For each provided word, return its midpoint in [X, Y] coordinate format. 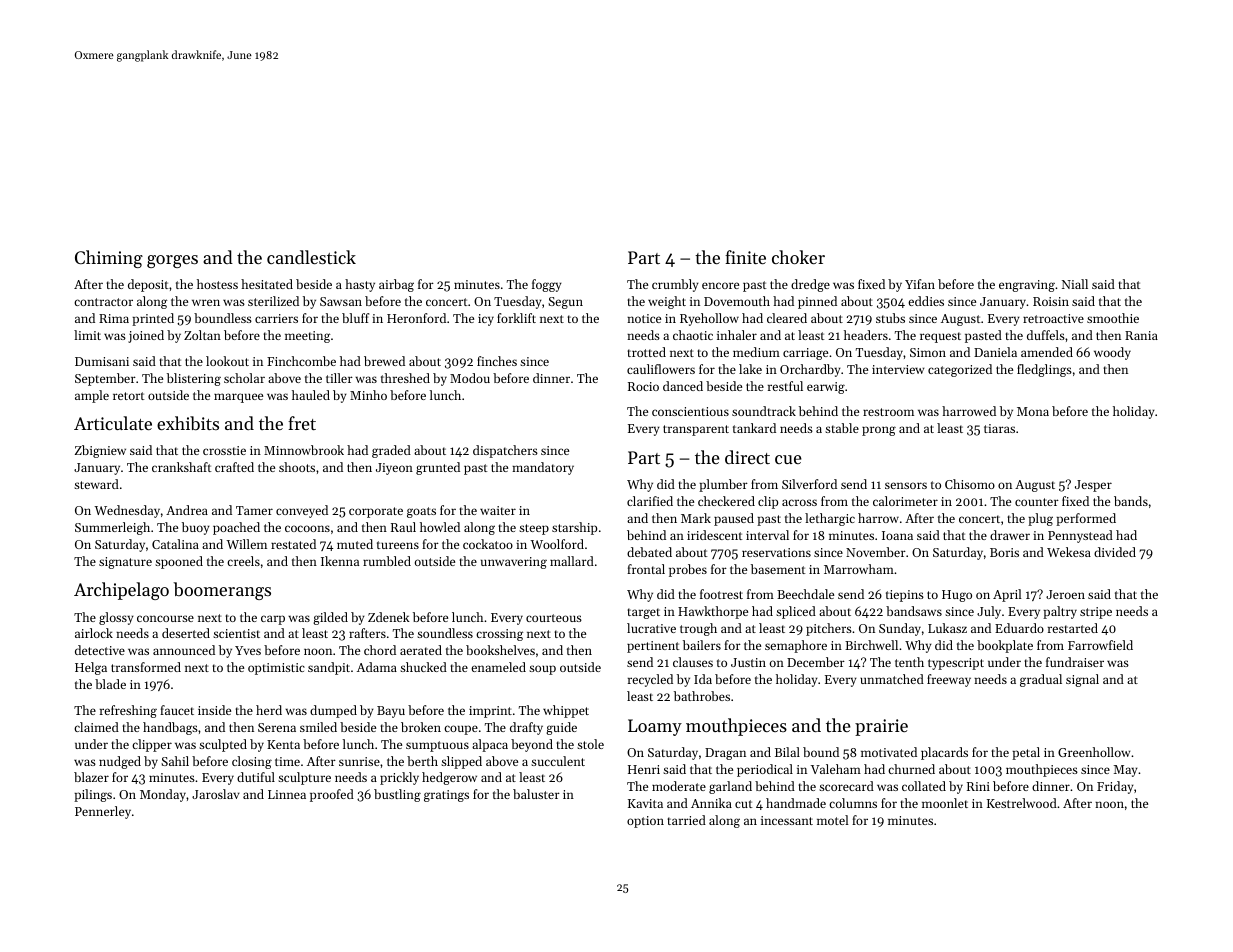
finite [745, 257]
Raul [403, 527]
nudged [120, 762]
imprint [490, 712]
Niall [1075, 284]
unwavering [514, 563]
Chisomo [970, 484]
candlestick [311, 257]
